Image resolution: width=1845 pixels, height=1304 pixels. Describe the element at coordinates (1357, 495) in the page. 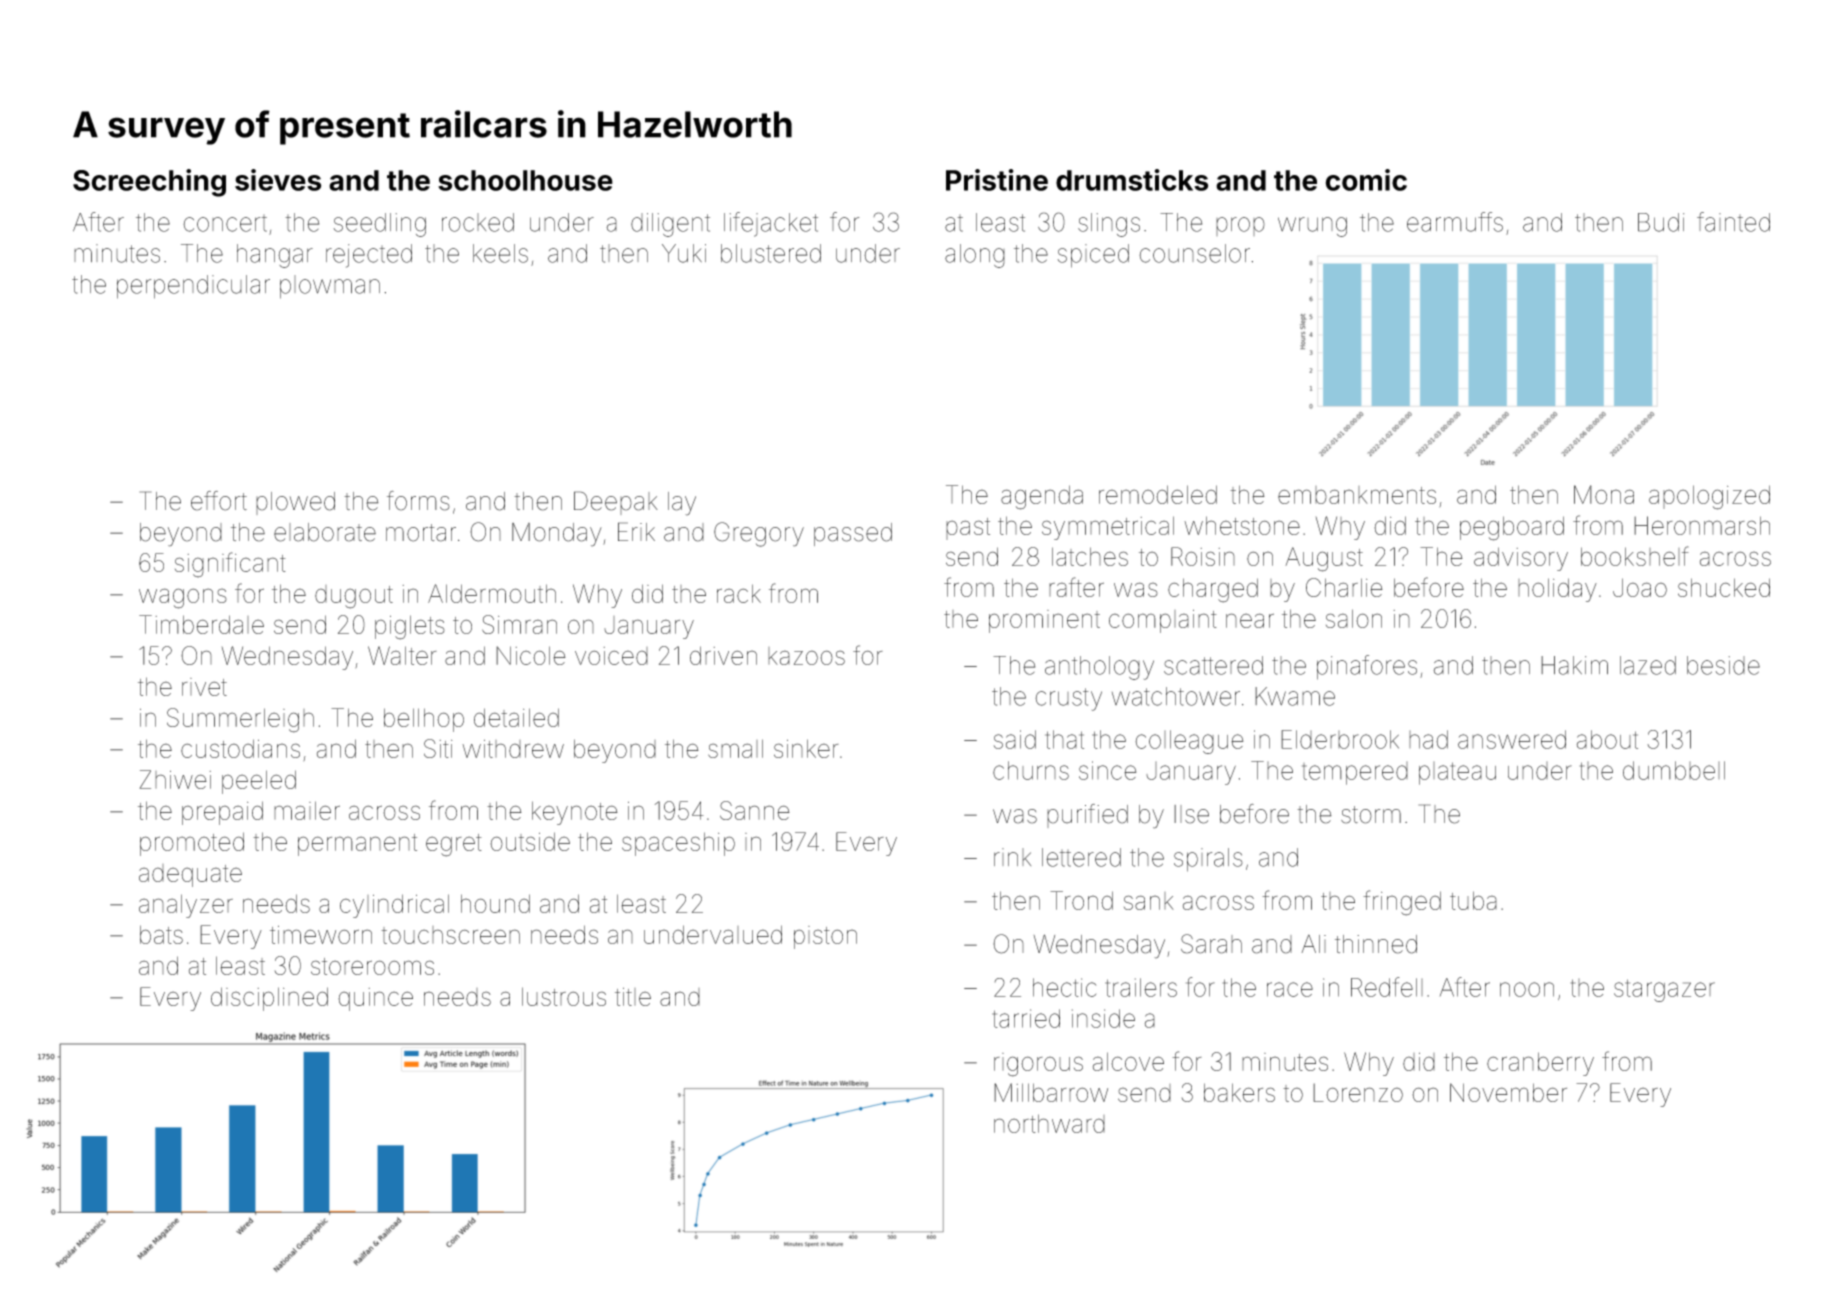

I see `embankments` at that location.
